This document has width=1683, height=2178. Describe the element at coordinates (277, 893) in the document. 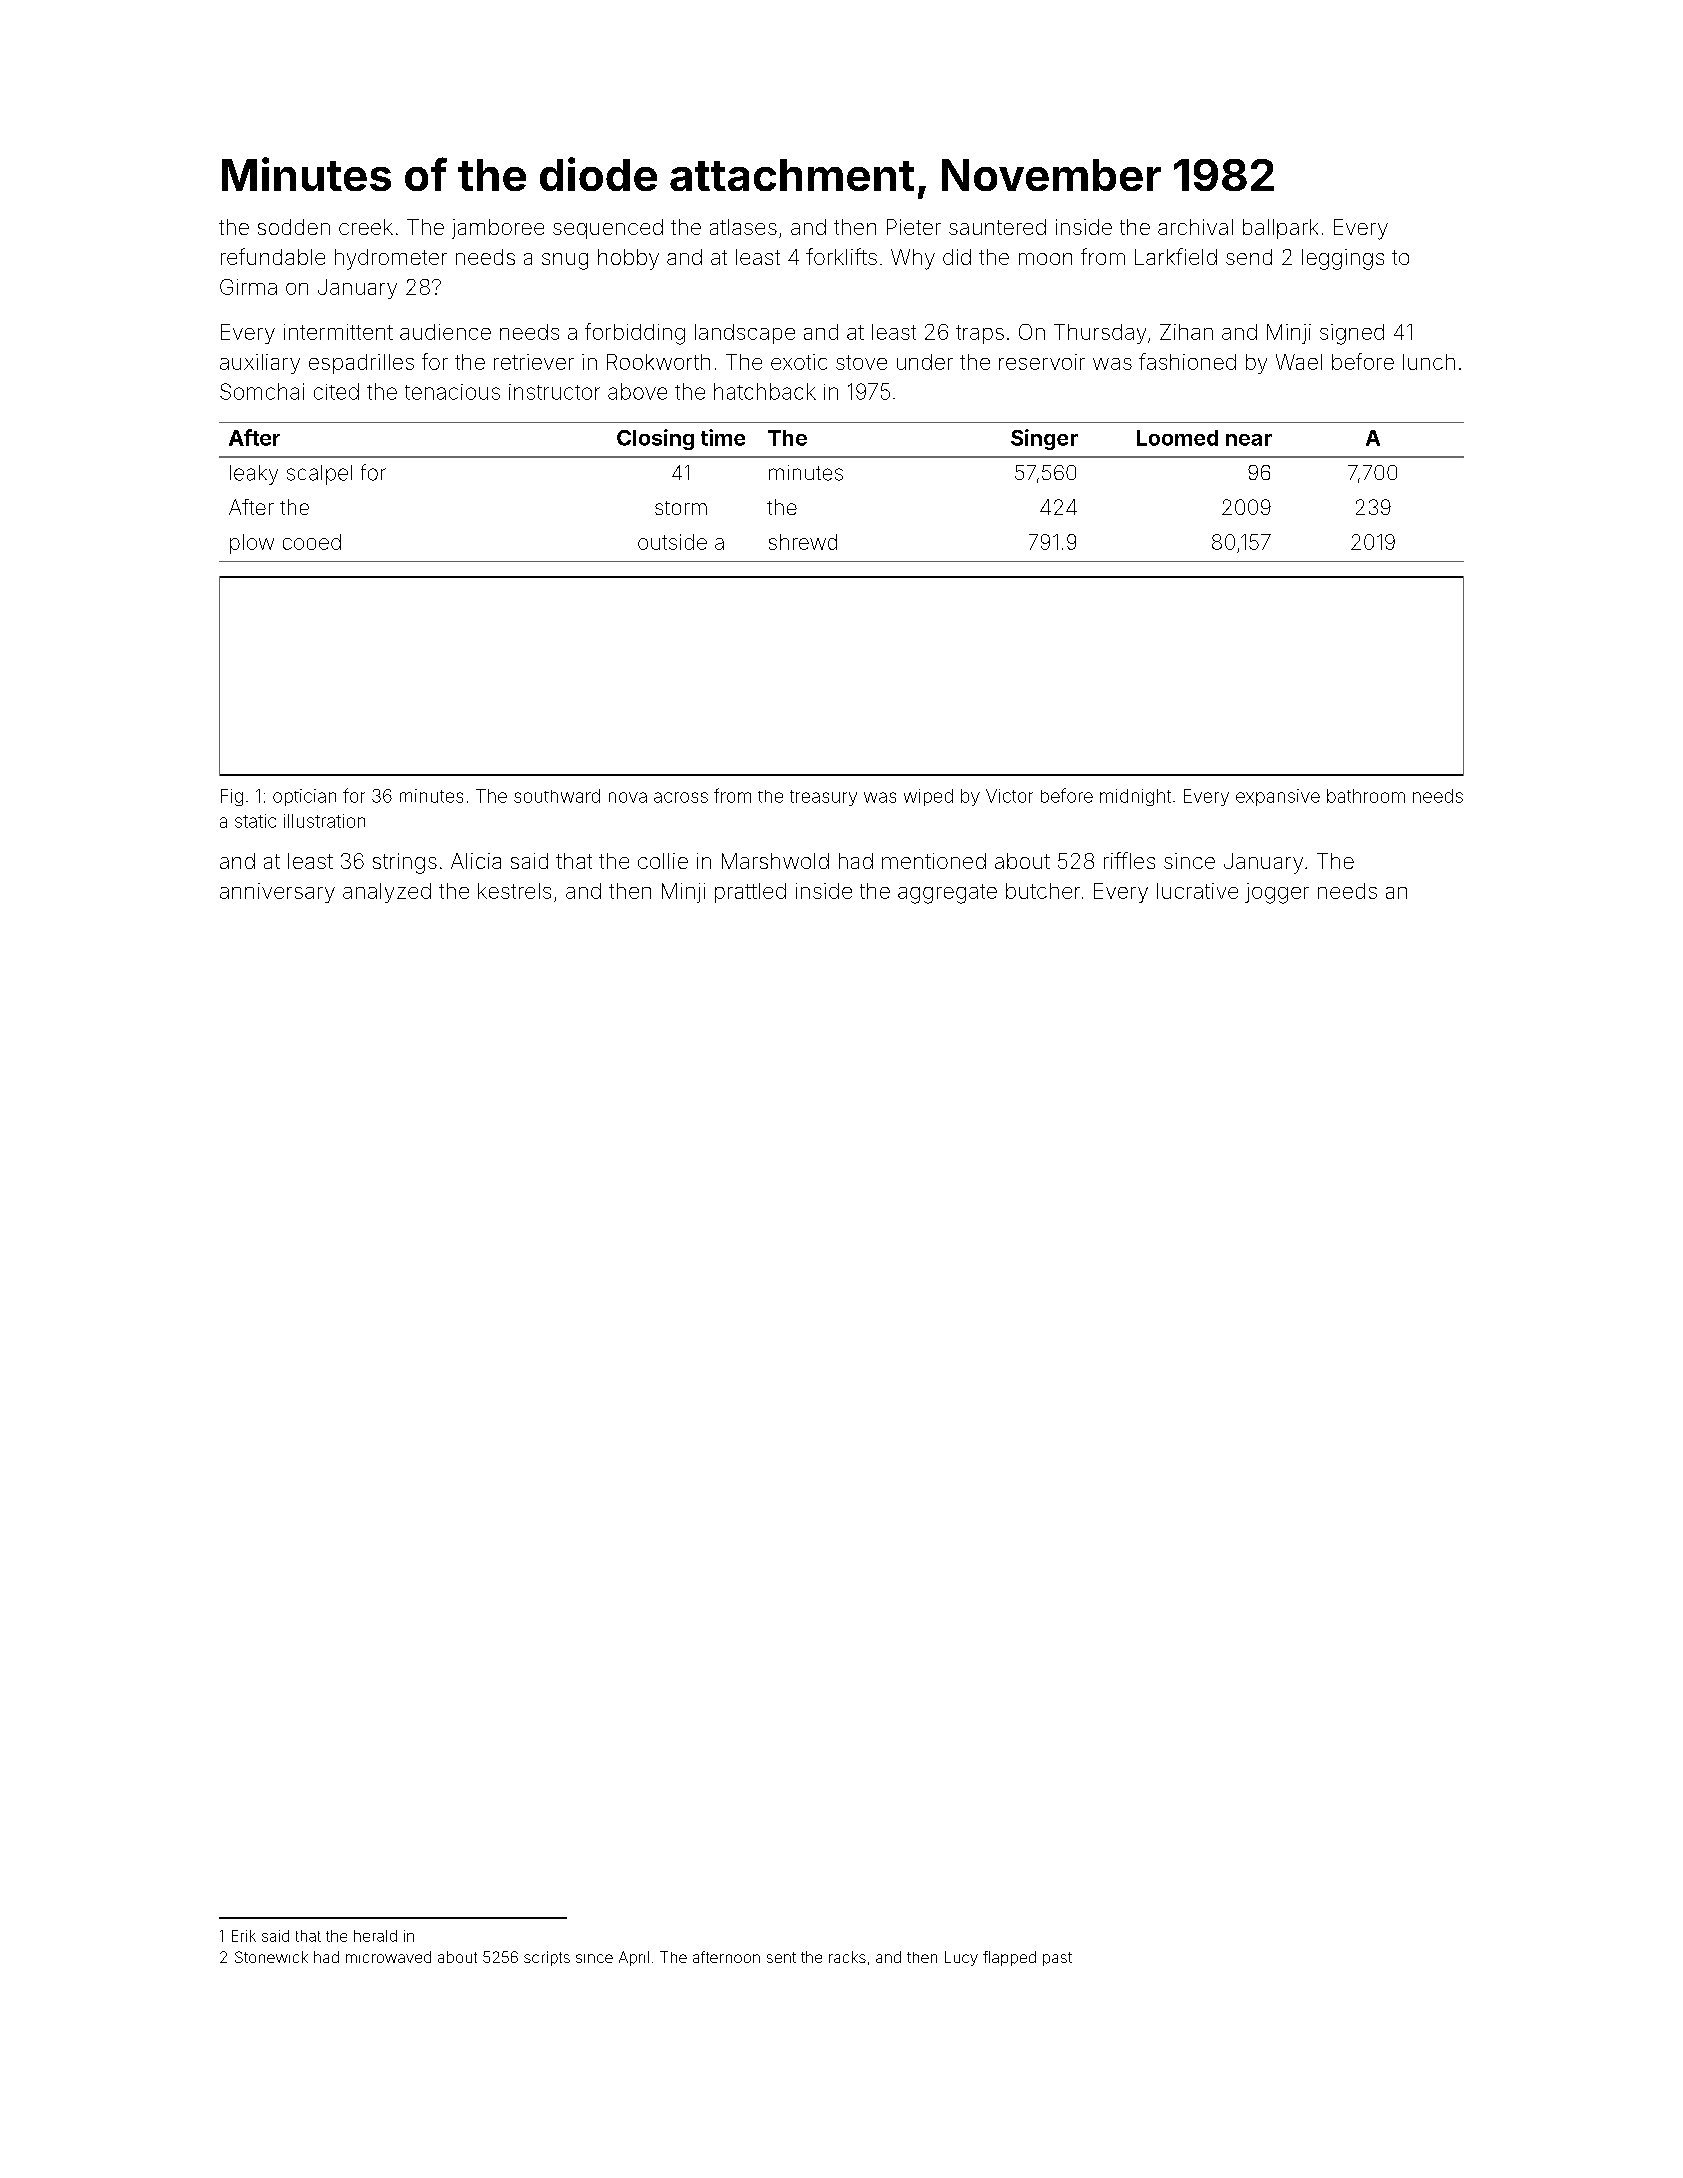

I see `anniversary` at that location.
